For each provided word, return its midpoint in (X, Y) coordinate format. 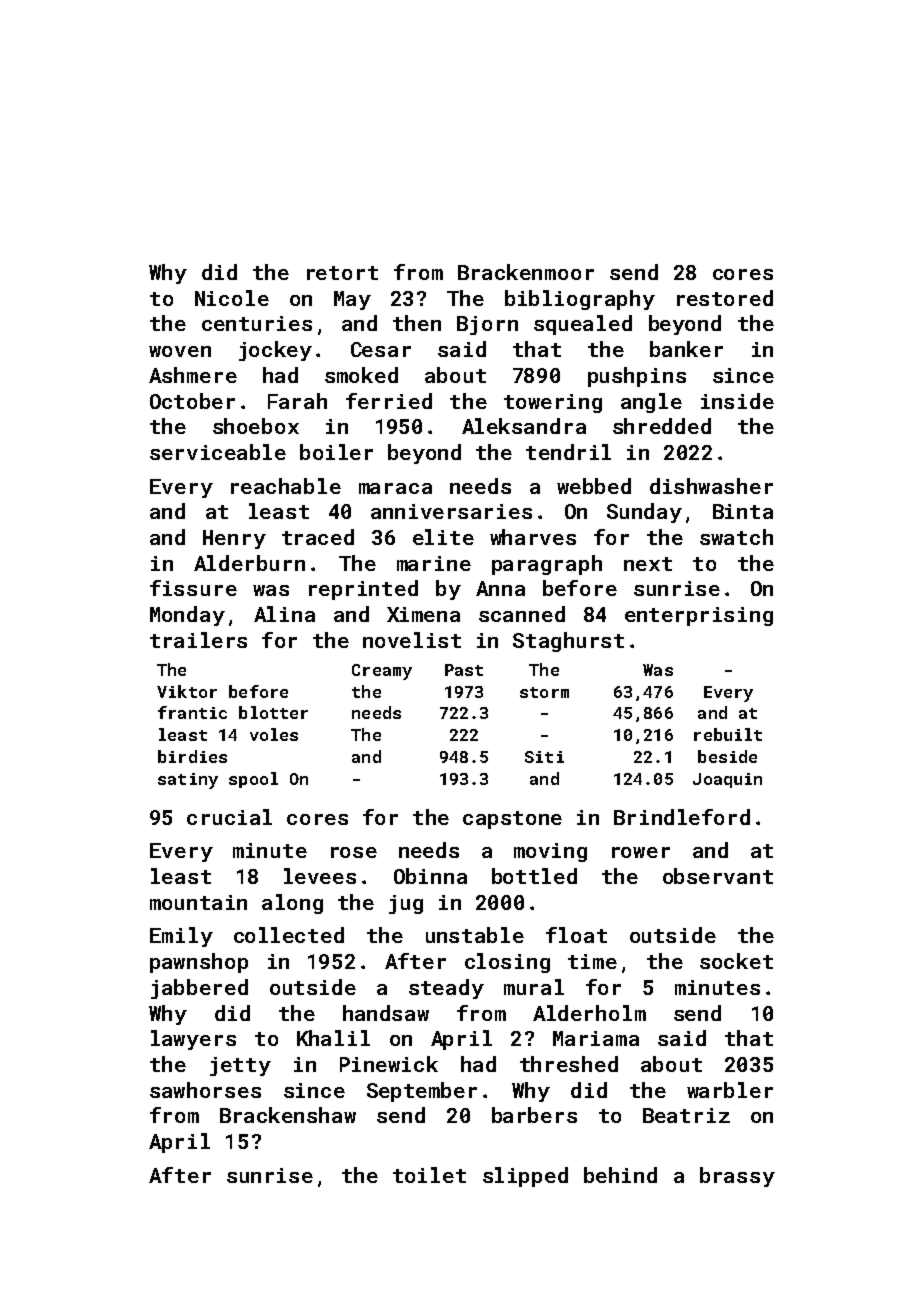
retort (342, 273)
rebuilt (728, 734)
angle (651, 403)
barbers (534, 1115)
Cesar (381, 349)
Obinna (430, 876)
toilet (429, 1175)
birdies (192, 756)
